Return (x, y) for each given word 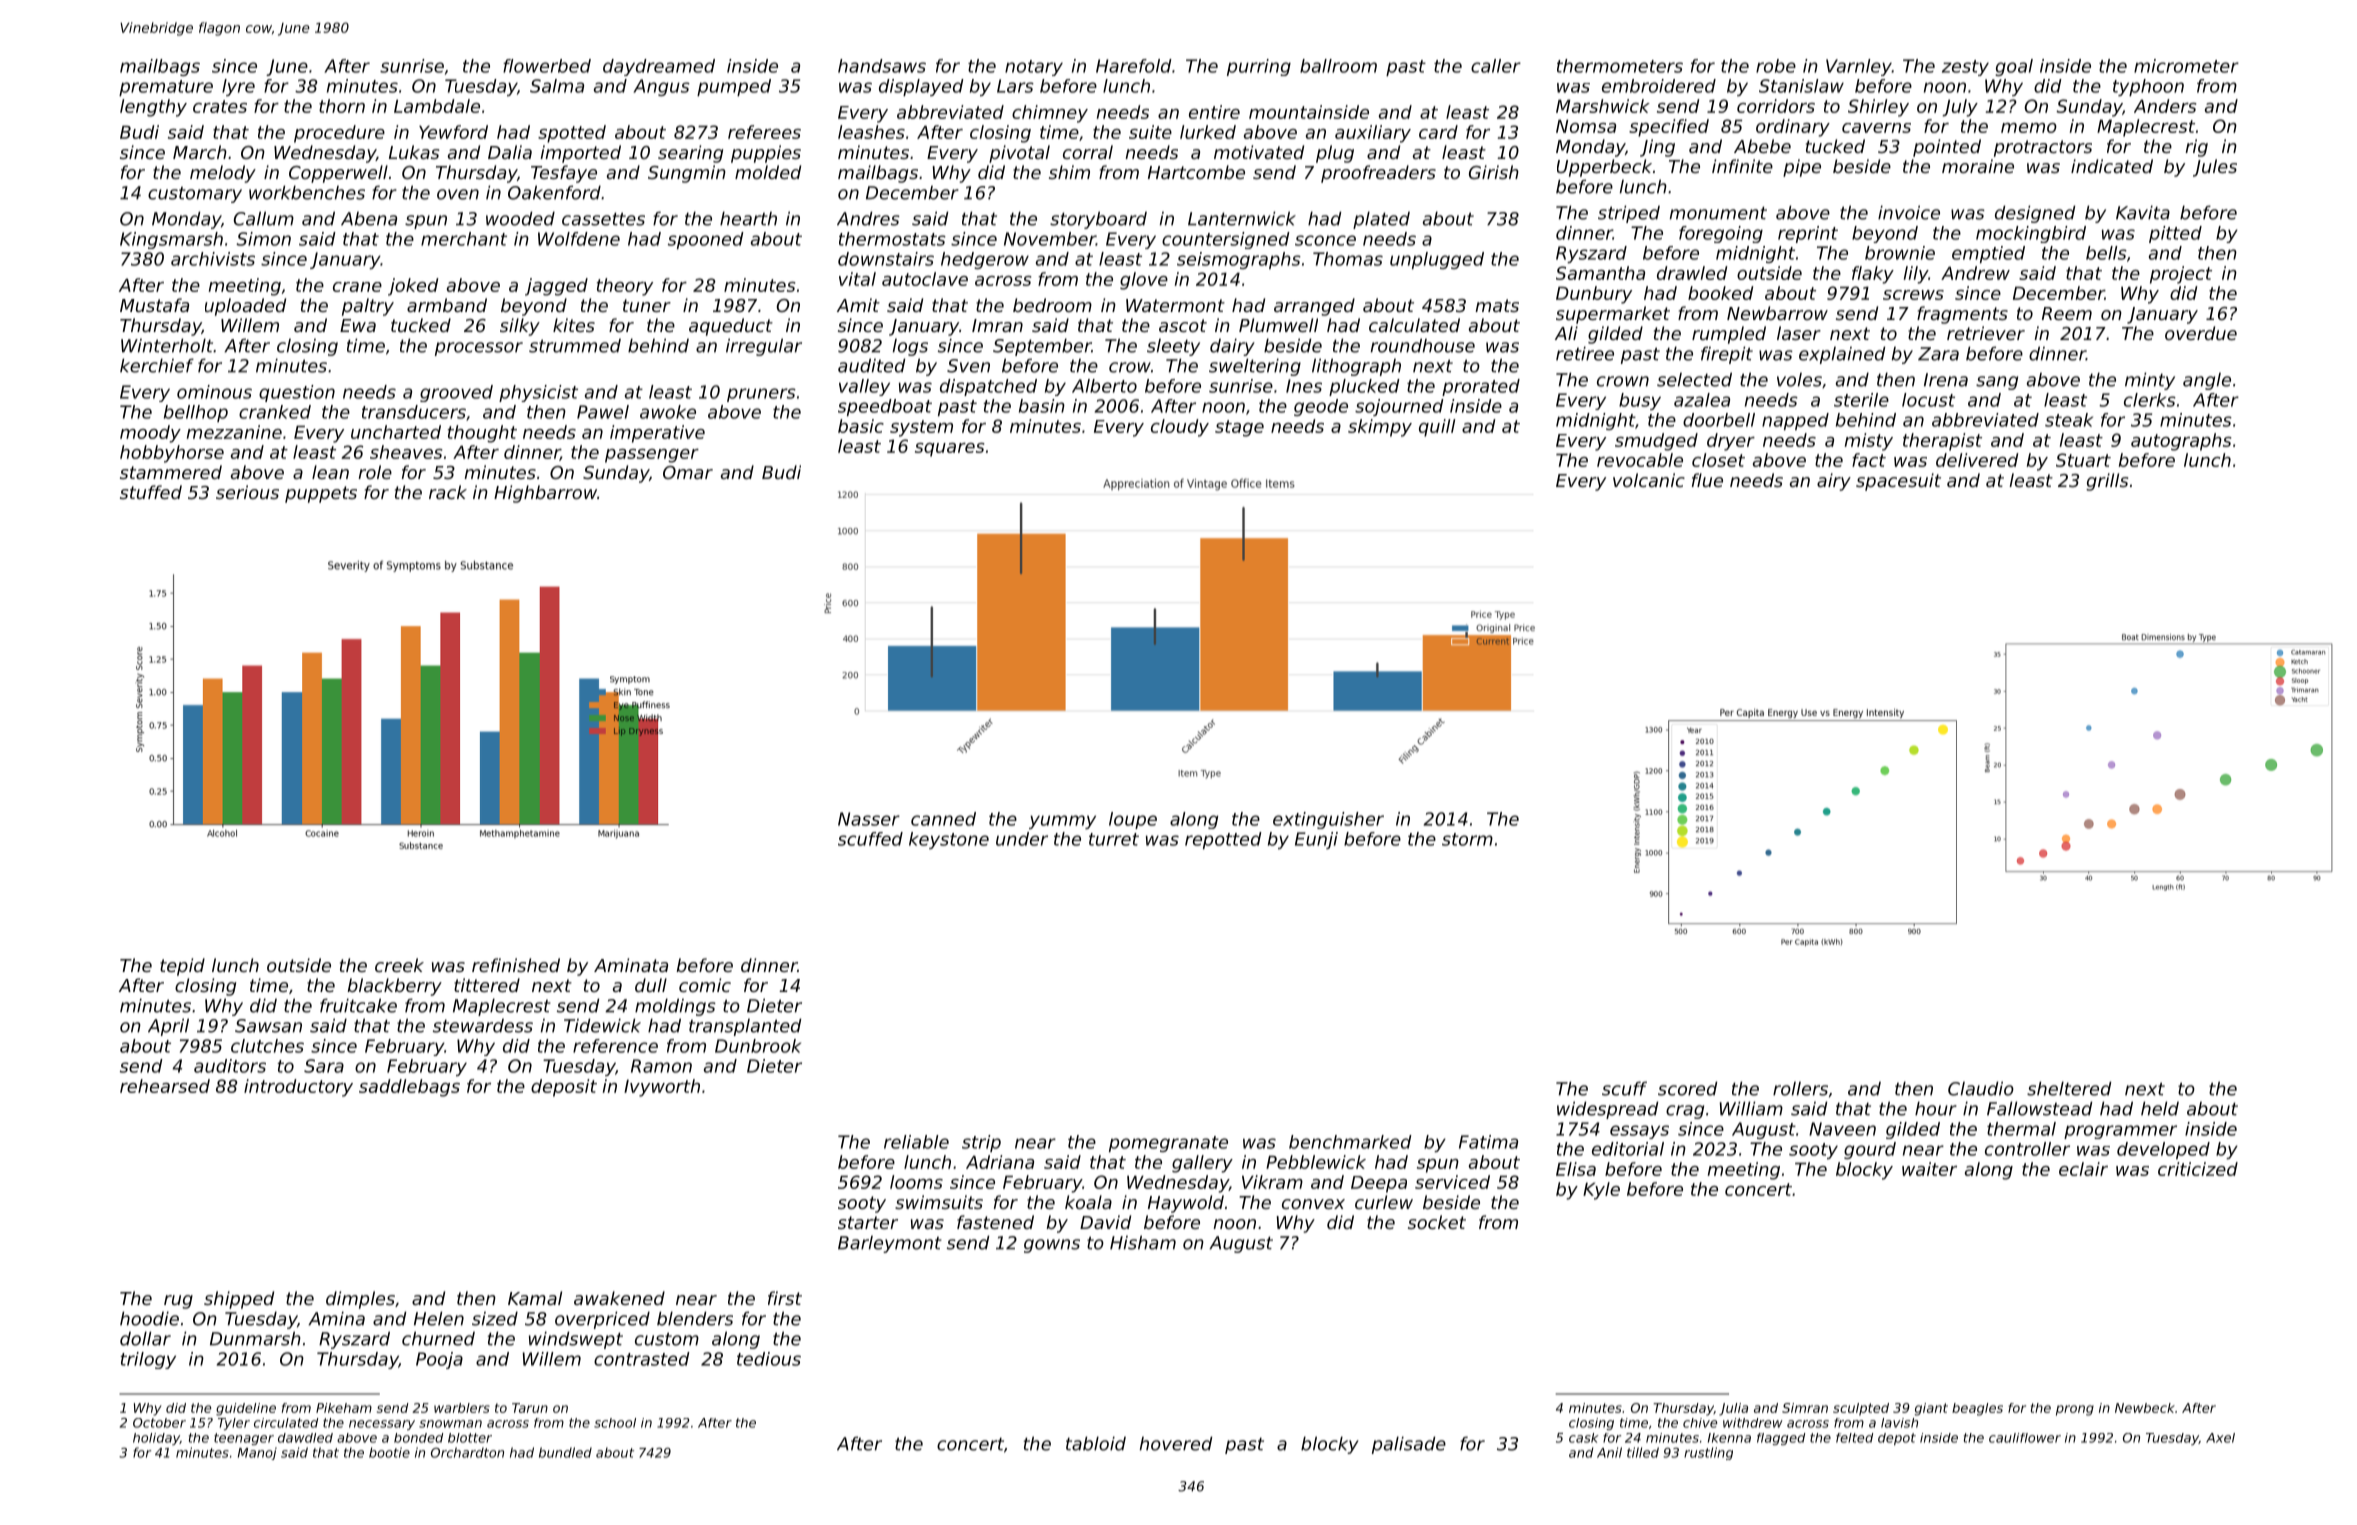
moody (150, 434)
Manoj (257, 1453)
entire (1214, 112)
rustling (1708, 1453)
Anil (1609, 1452)
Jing (1657, 148)
